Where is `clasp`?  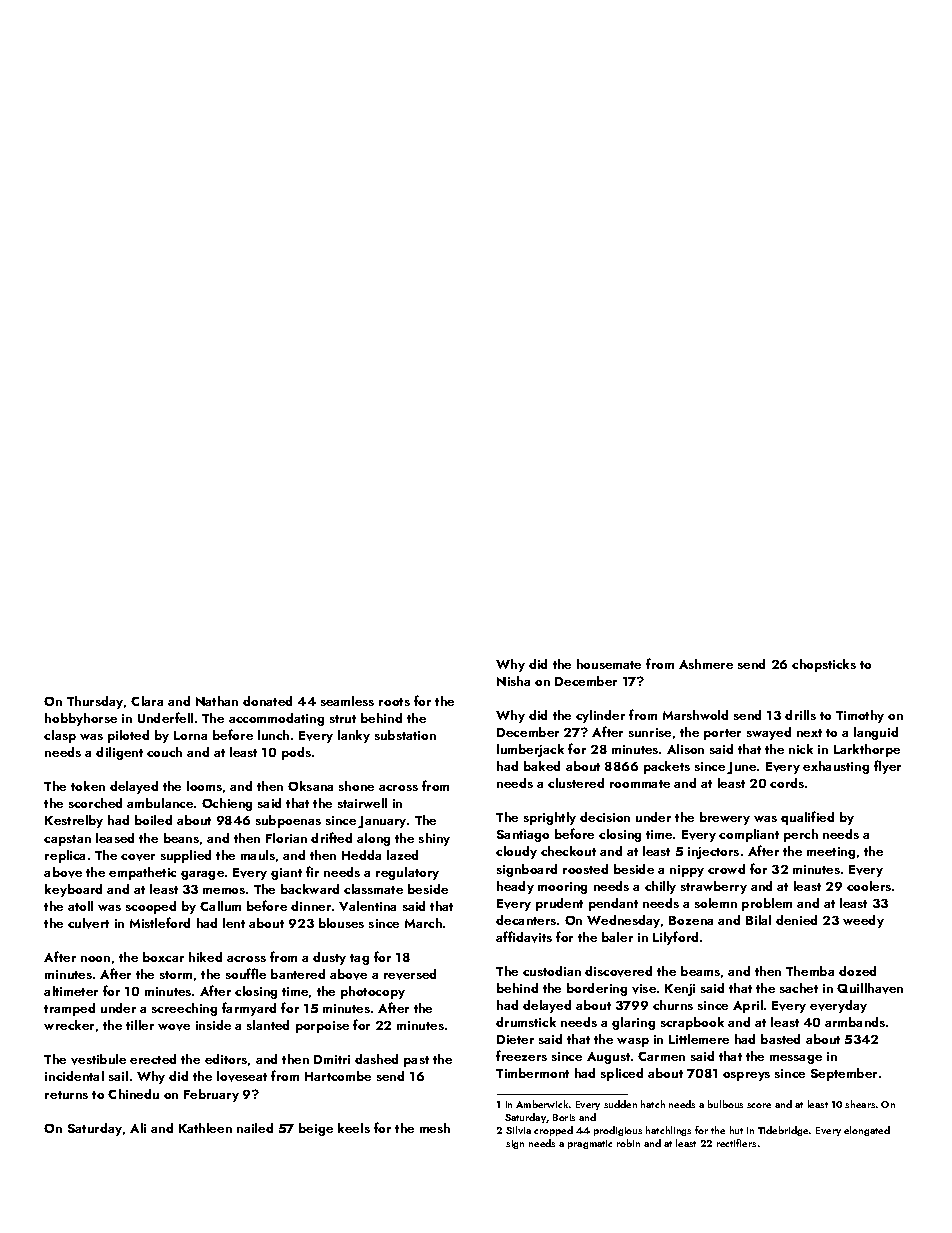 clasp is located at coordinates (60, 736).
